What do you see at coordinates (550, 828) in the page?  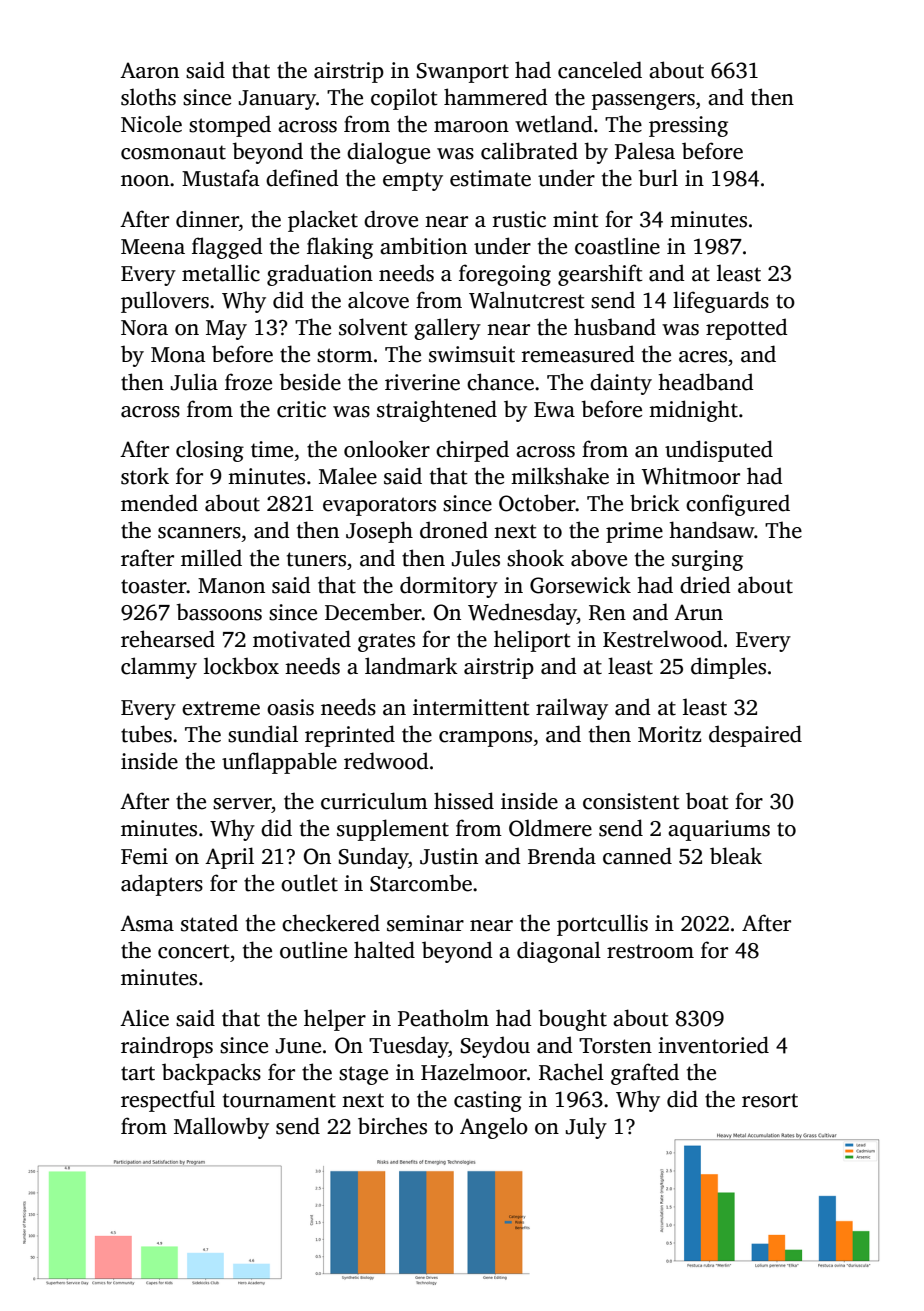 I see `Oldmere` at bounding box center [550, 828].
